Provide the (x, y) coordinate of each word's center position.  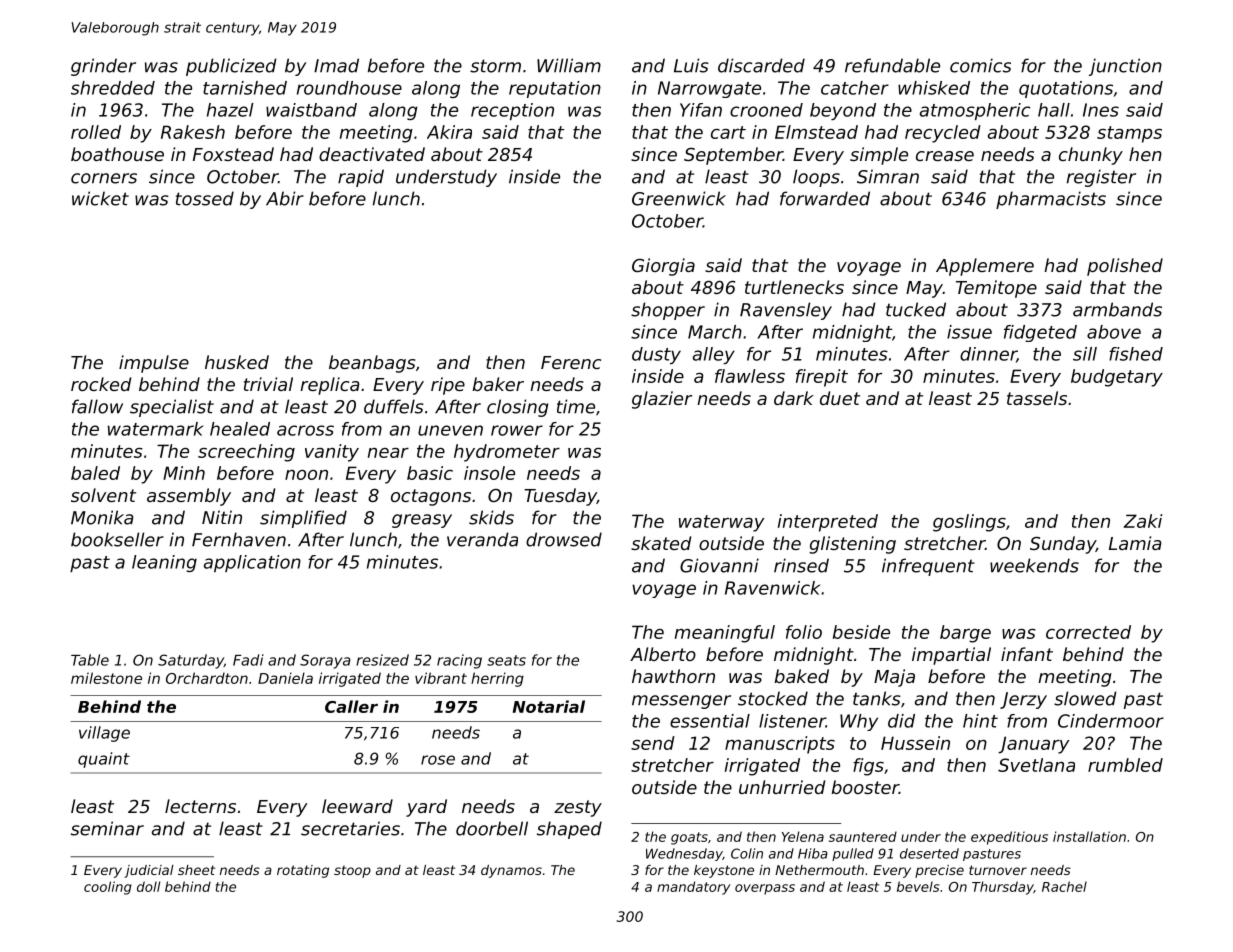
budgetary (1117, 378)
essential (710, 721)
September (733, 156)
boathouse (117, 154)
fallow (97, 406)
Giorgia (663, 267)
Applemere (985, 267)
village (104, 734)
